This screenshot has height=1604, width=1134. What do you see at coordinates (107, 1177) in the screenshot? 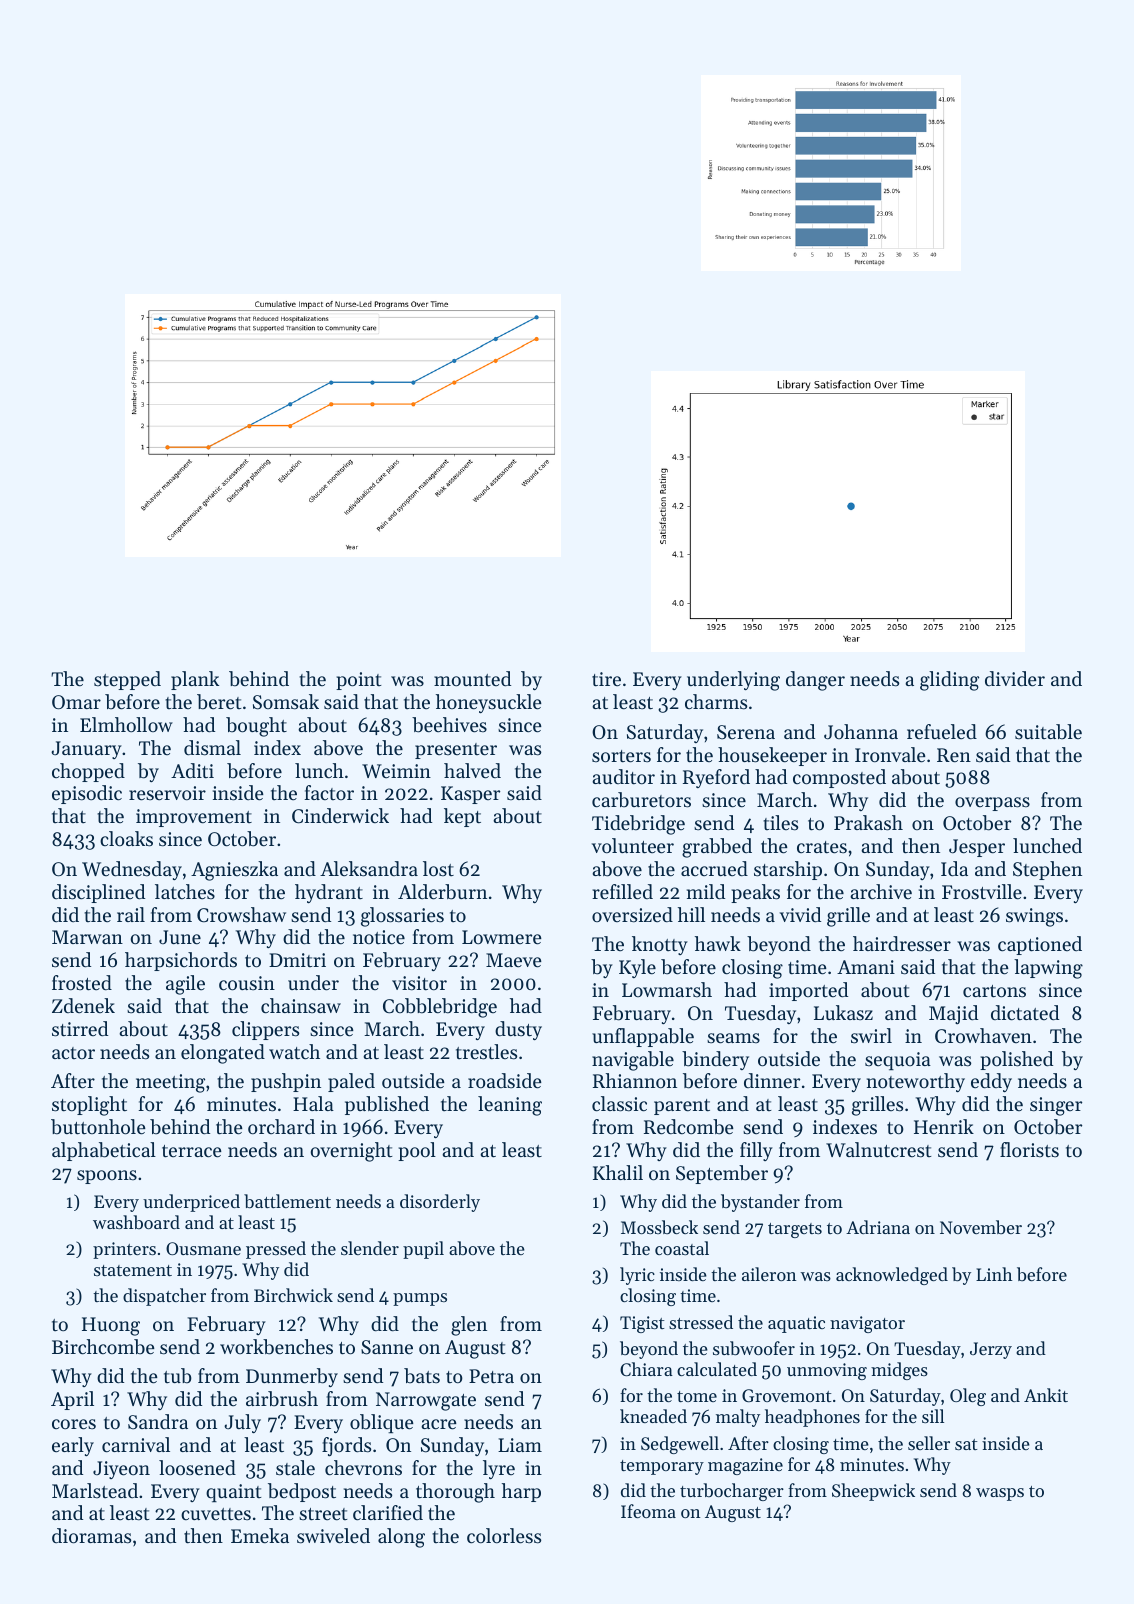
I see `spoons` at bounding box center [107, 1177].
